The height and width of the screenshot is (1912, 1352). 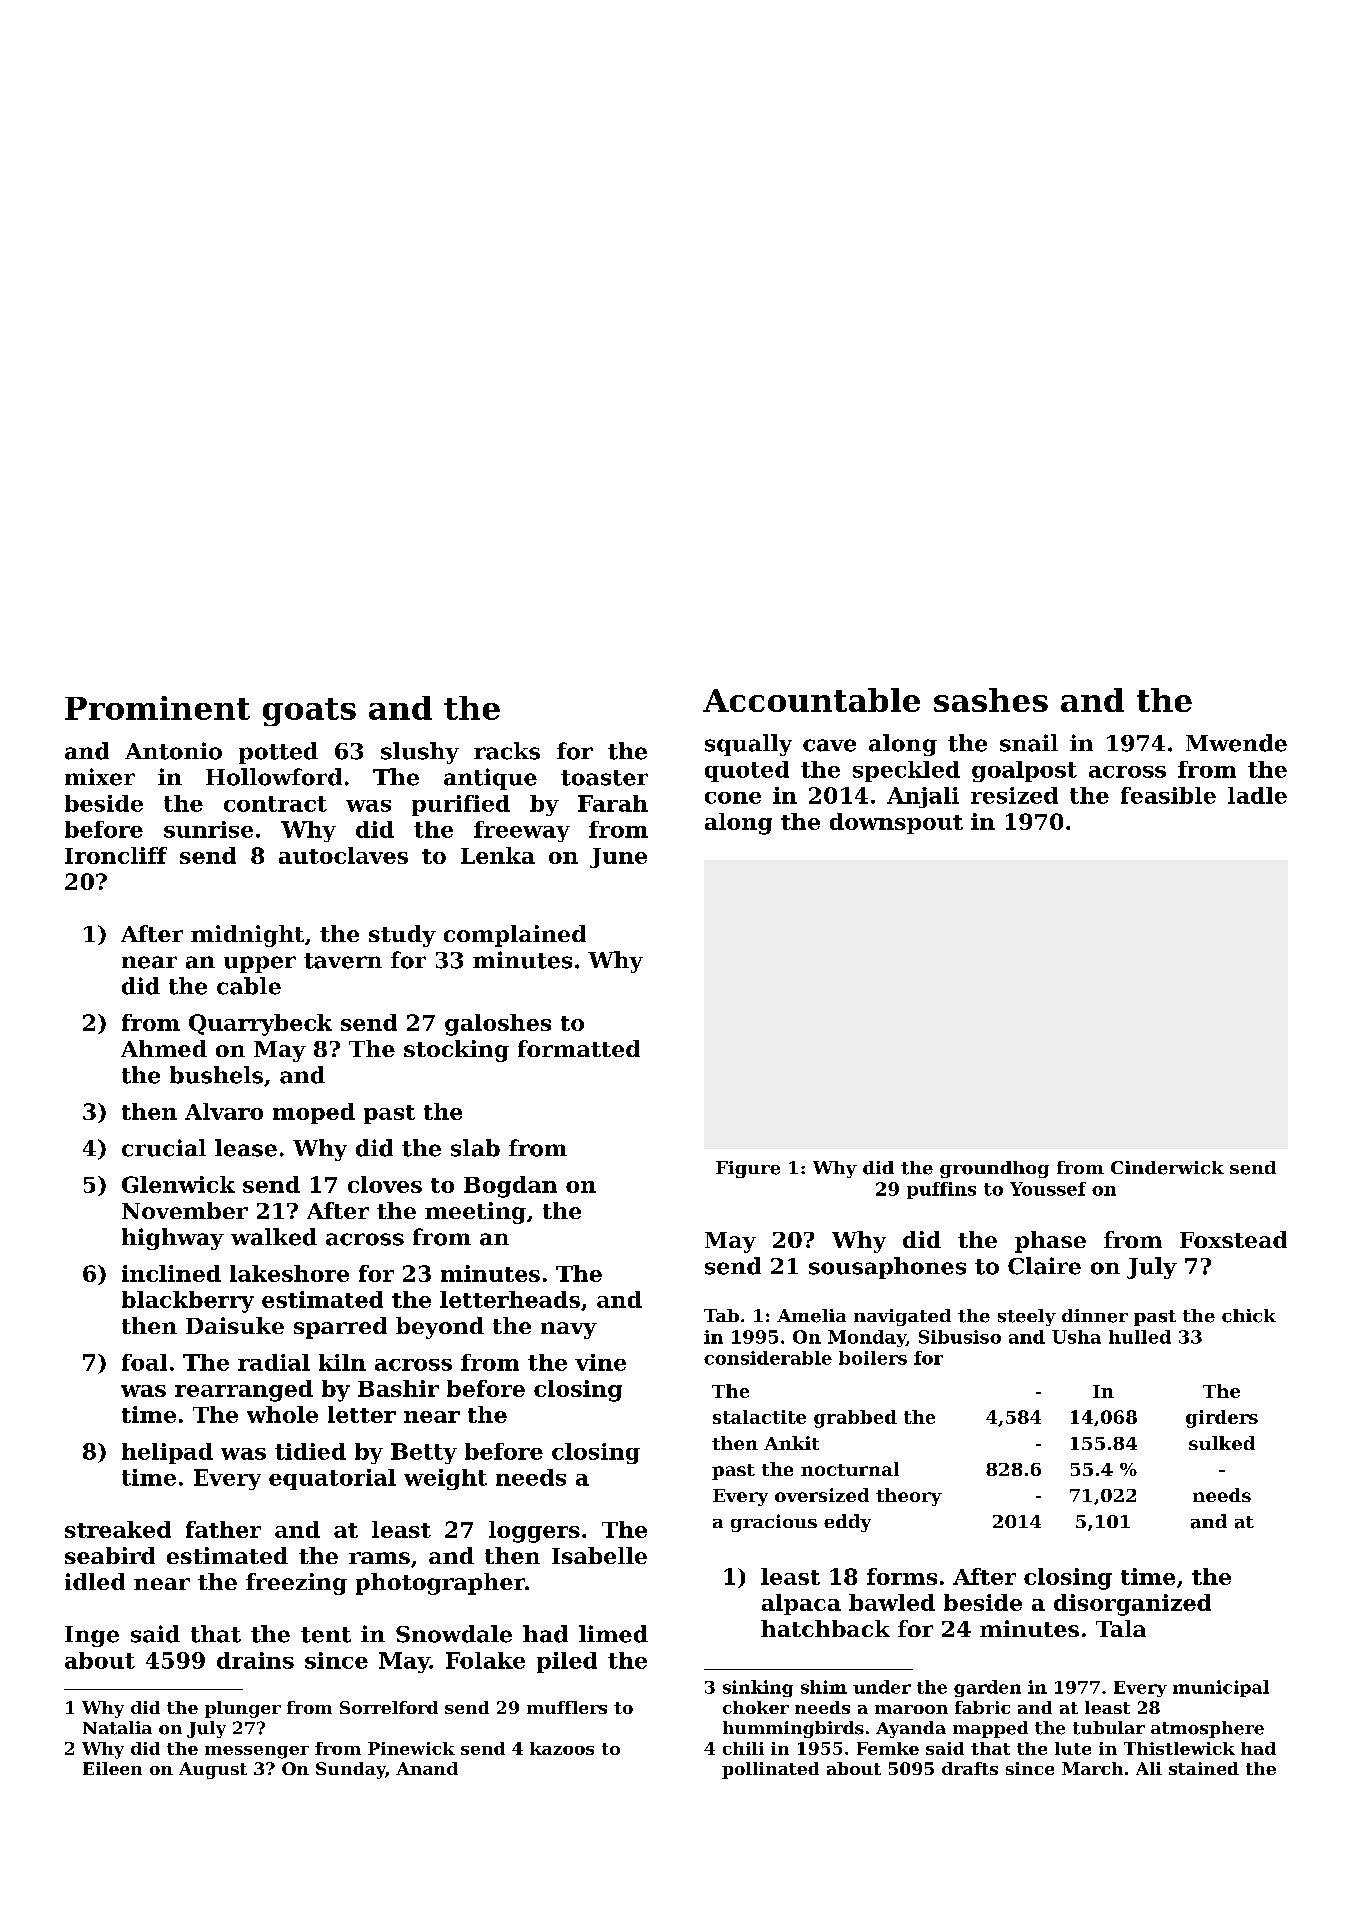 What do you see at coordinates (164, 1048) in the screenshot?
I see `Ahmed` at bounding box center [164, 1048].
